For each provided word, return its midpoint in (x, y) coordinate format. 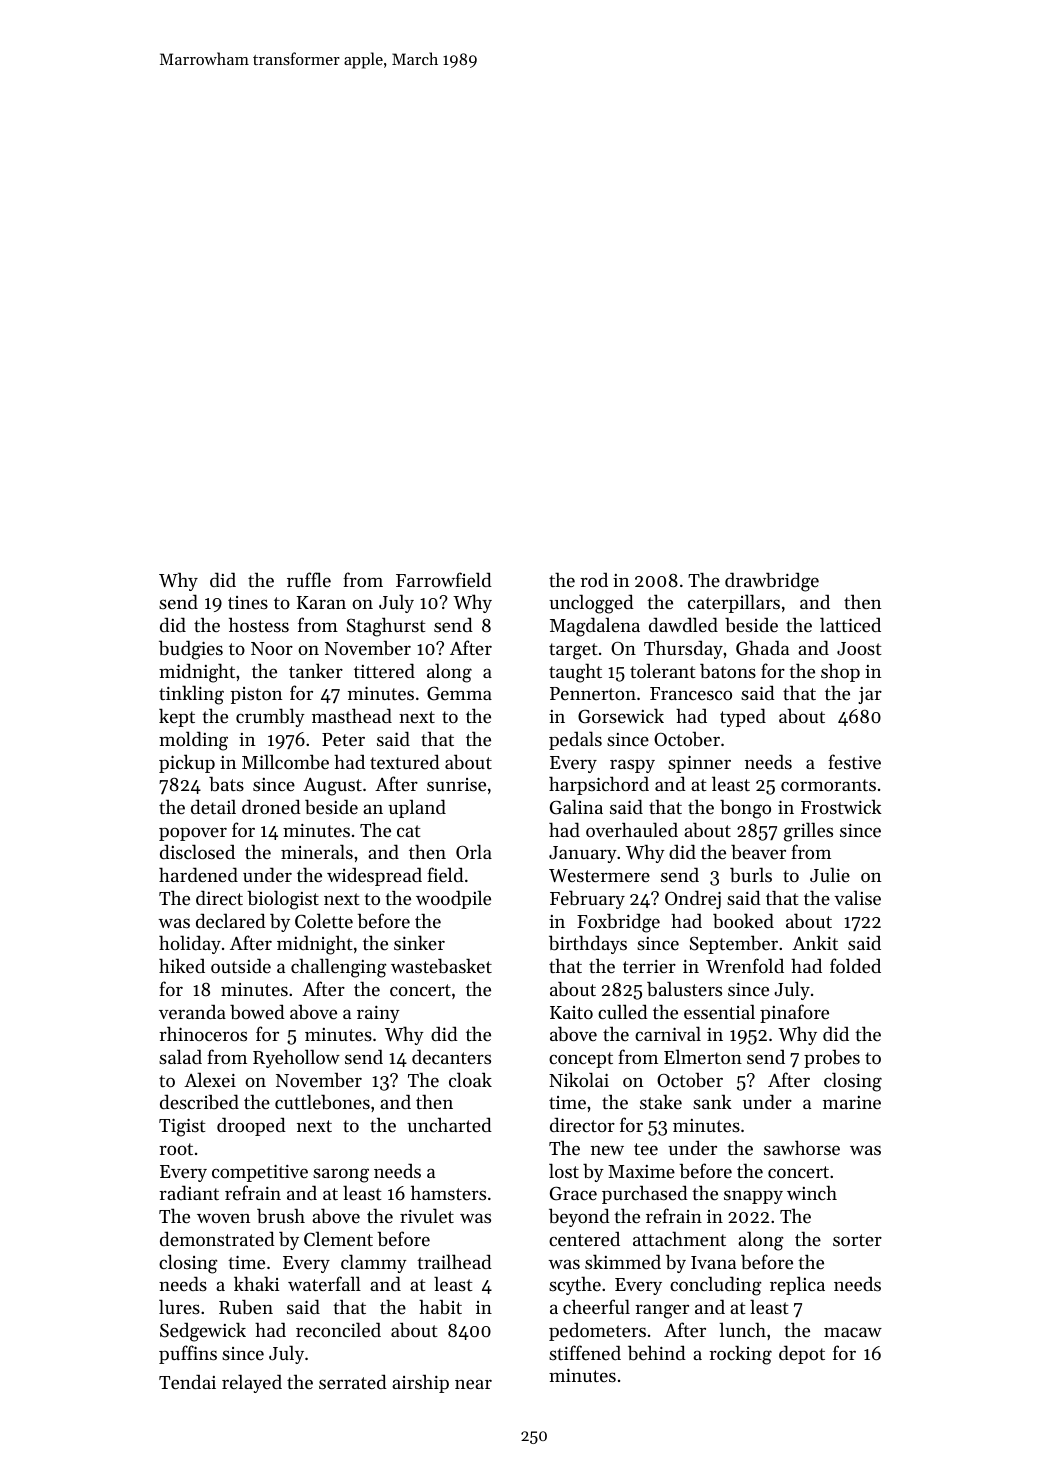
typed (743, 717)
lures (179, 1306)
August (332, 787)
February (587, 899)
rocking (740, 1355)
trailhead (454, 1261)
